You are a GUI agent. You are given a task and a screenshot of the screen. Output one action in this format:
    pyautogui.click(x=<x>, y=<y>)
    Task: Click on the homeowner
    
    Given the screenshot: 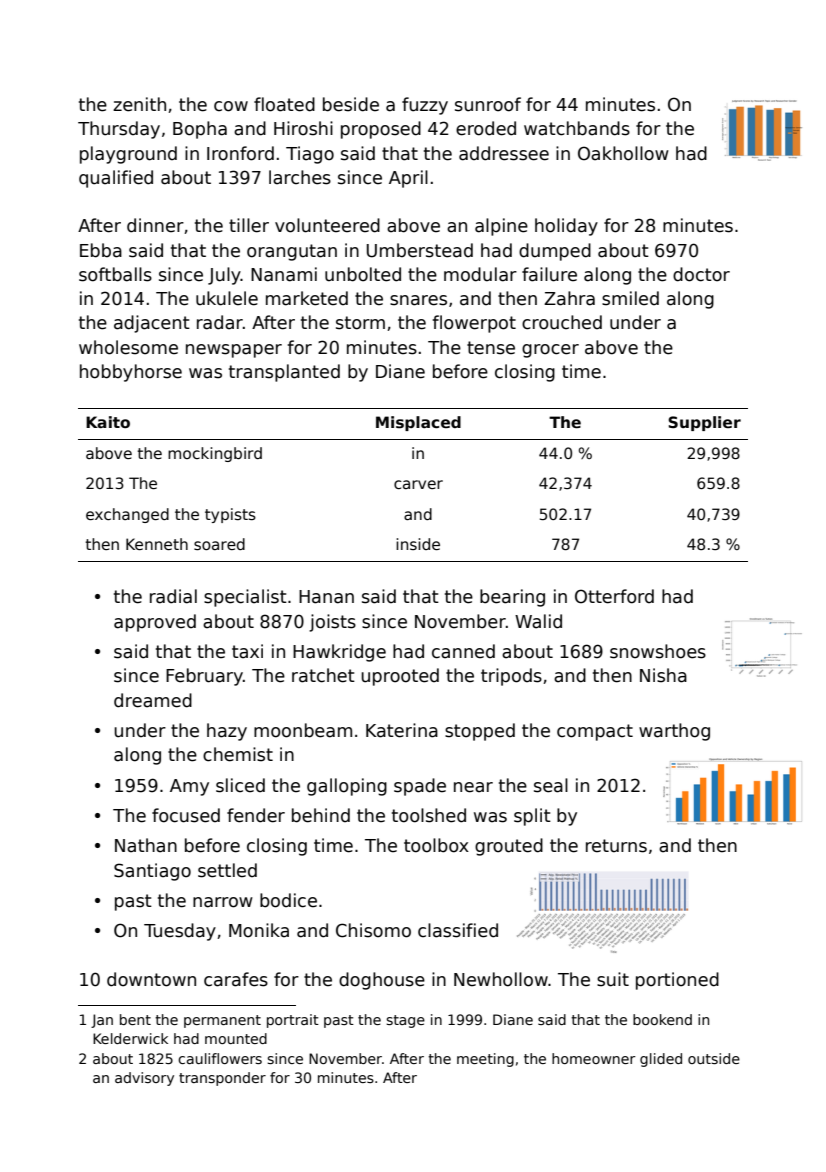 What is the action you would take?
    pyautogui.click(x=594, y=1058)
